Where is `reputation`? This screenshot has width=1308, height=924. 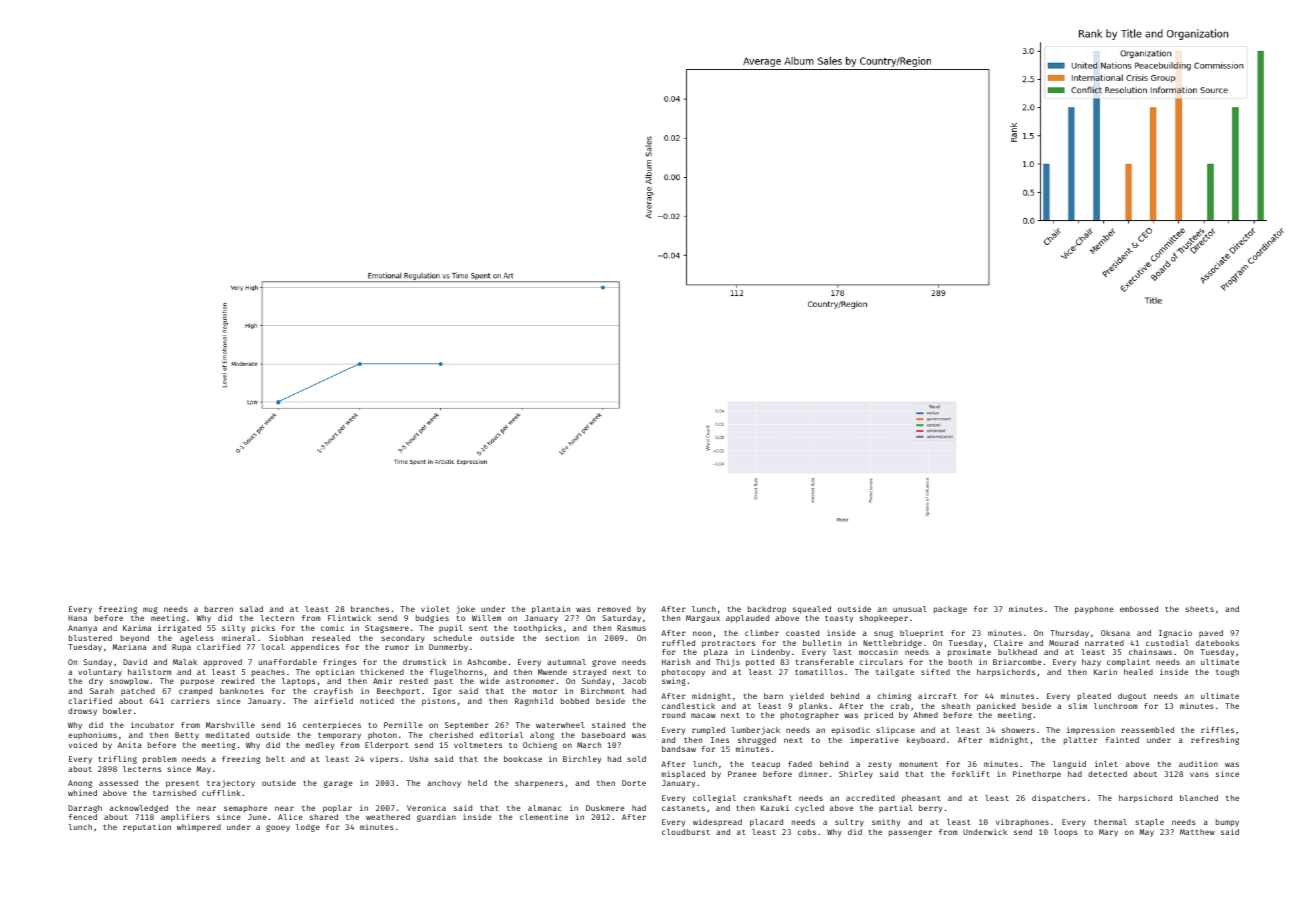 reputation is located at coordinates (147, 828).
